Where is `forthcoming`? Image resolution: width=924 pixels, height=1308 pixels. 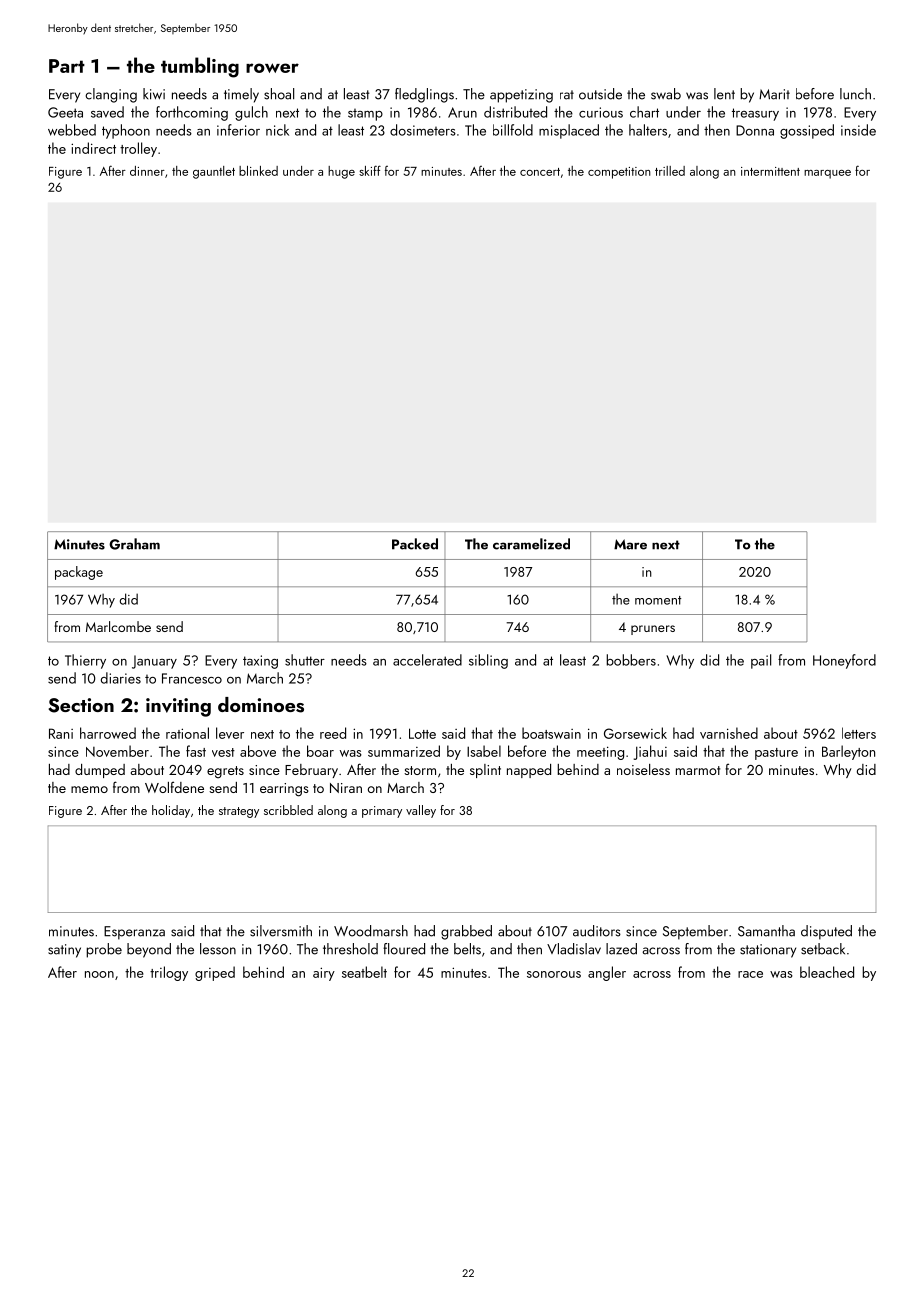 forthcoming is located at coordinates (192, 113).
